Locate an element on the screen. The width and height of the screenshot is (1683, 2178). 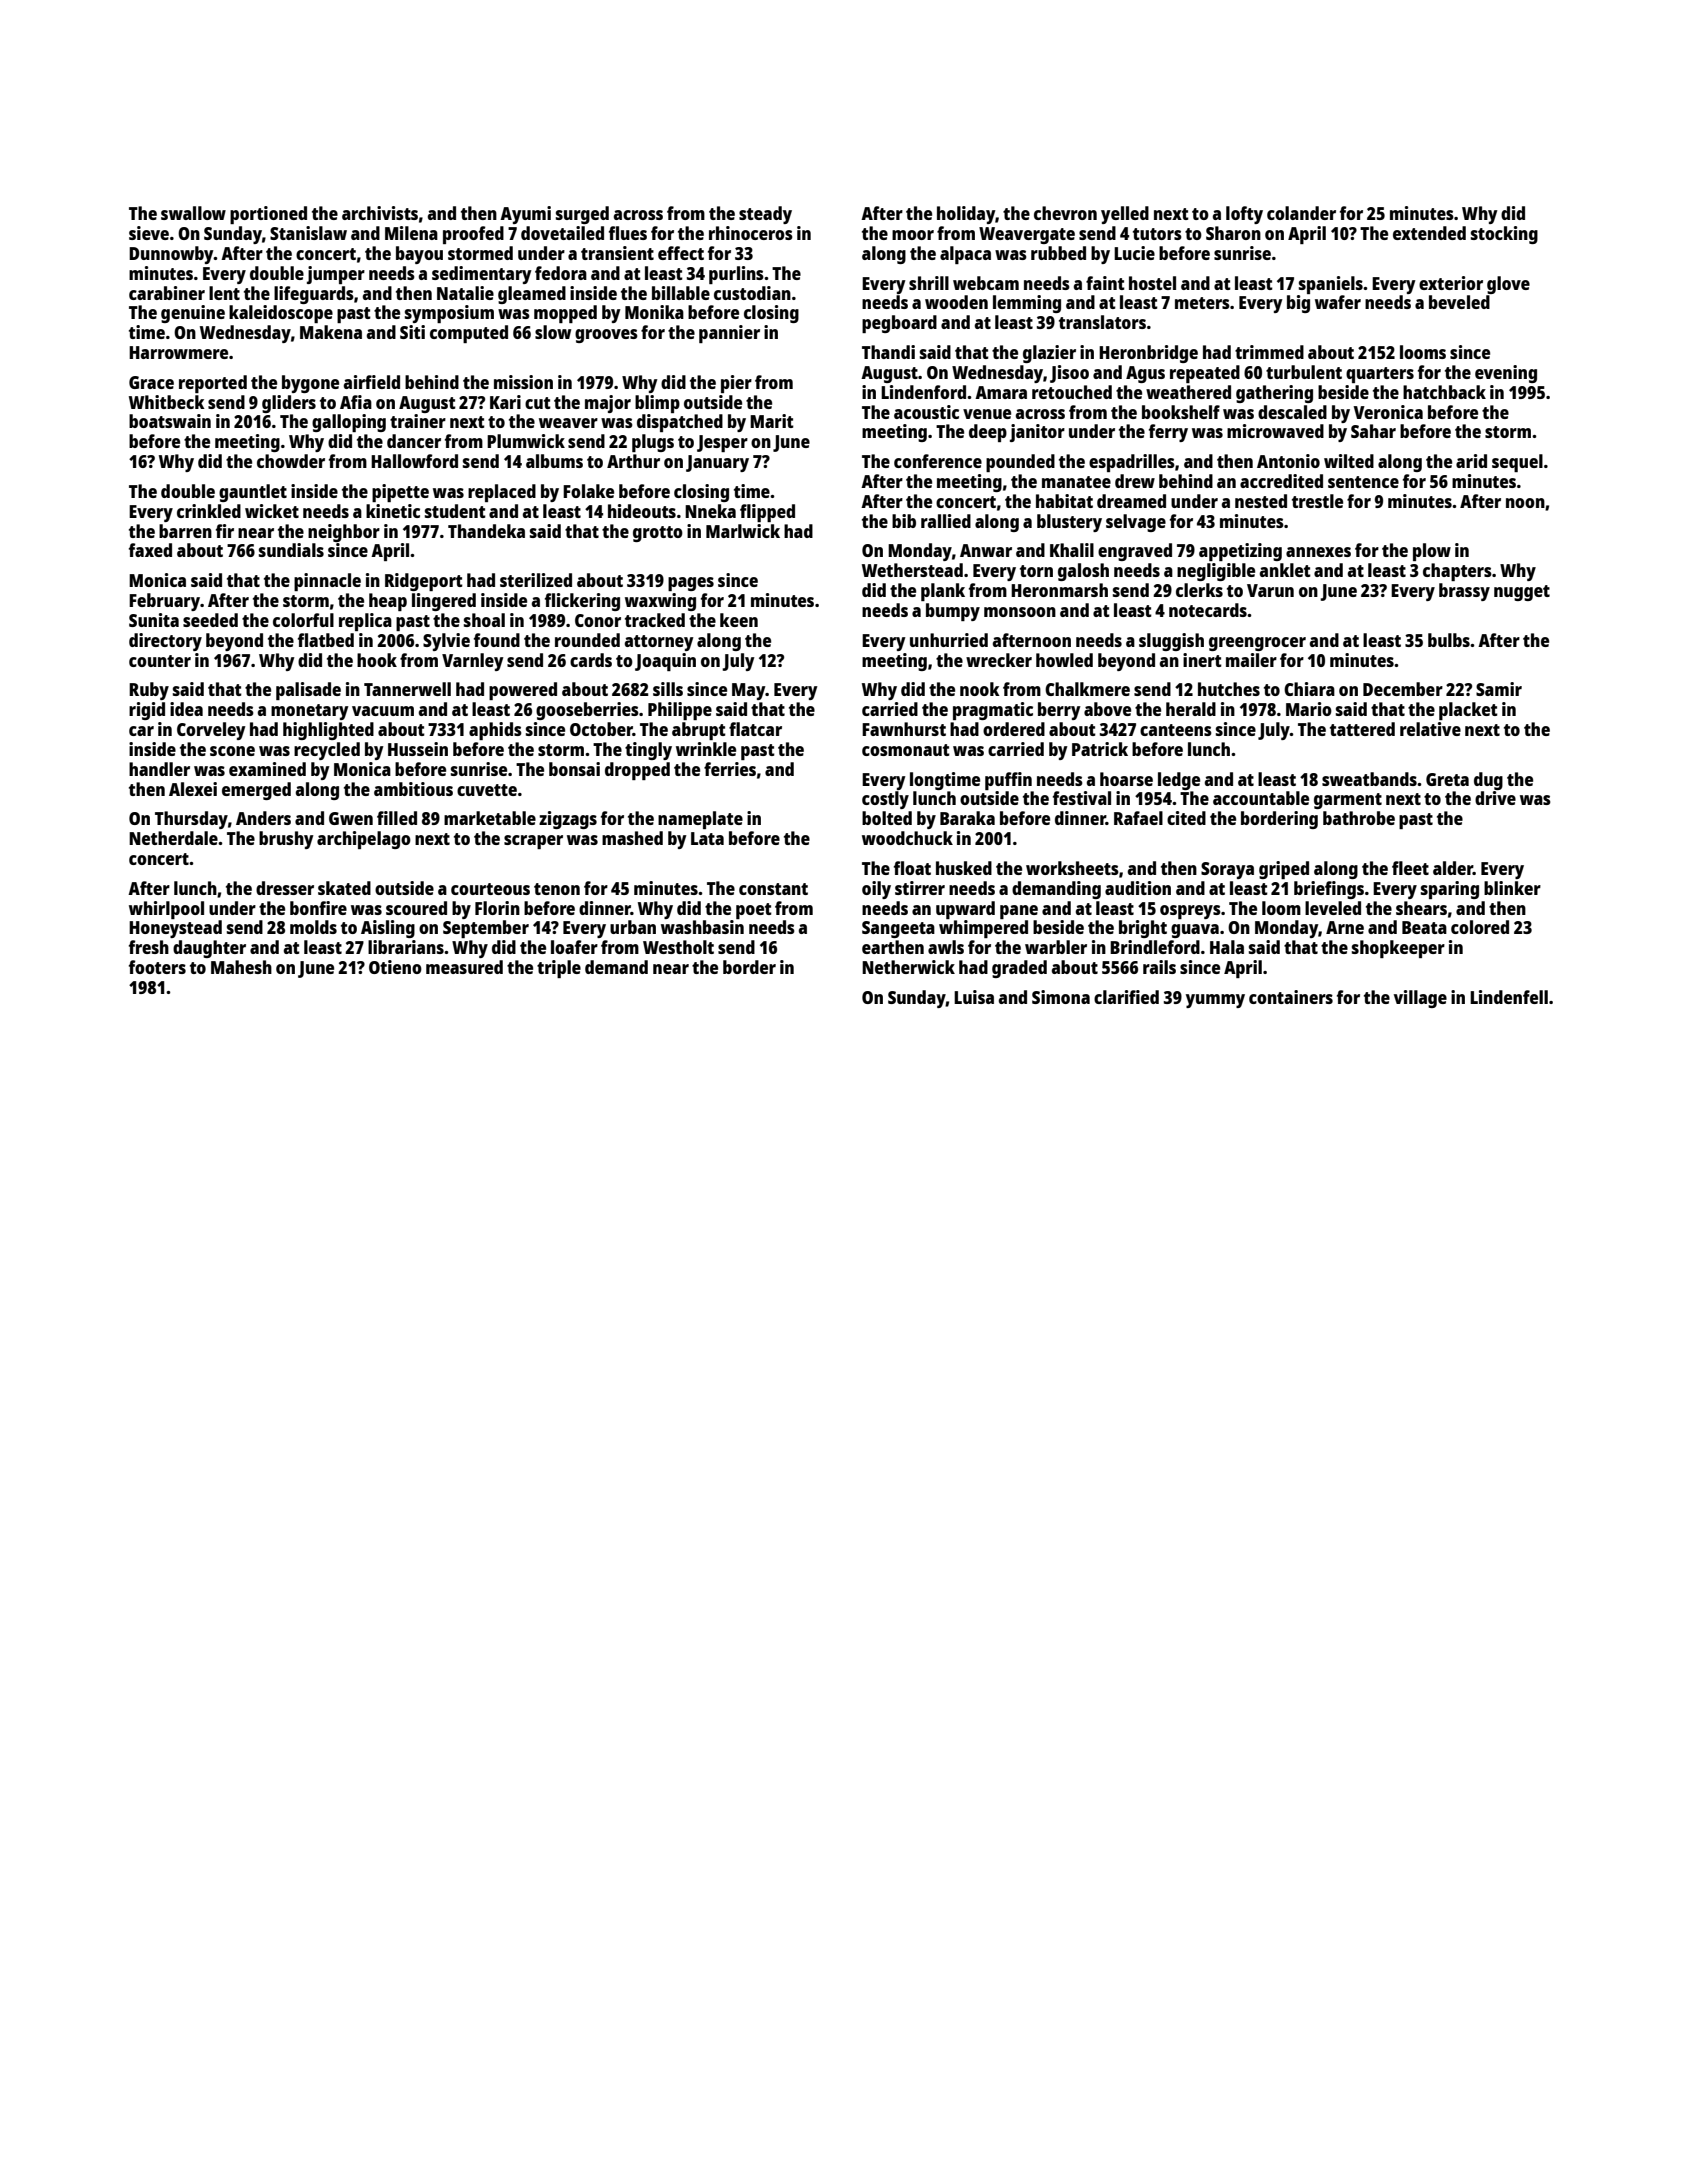
colander is located at coordinates (1301, 213).
